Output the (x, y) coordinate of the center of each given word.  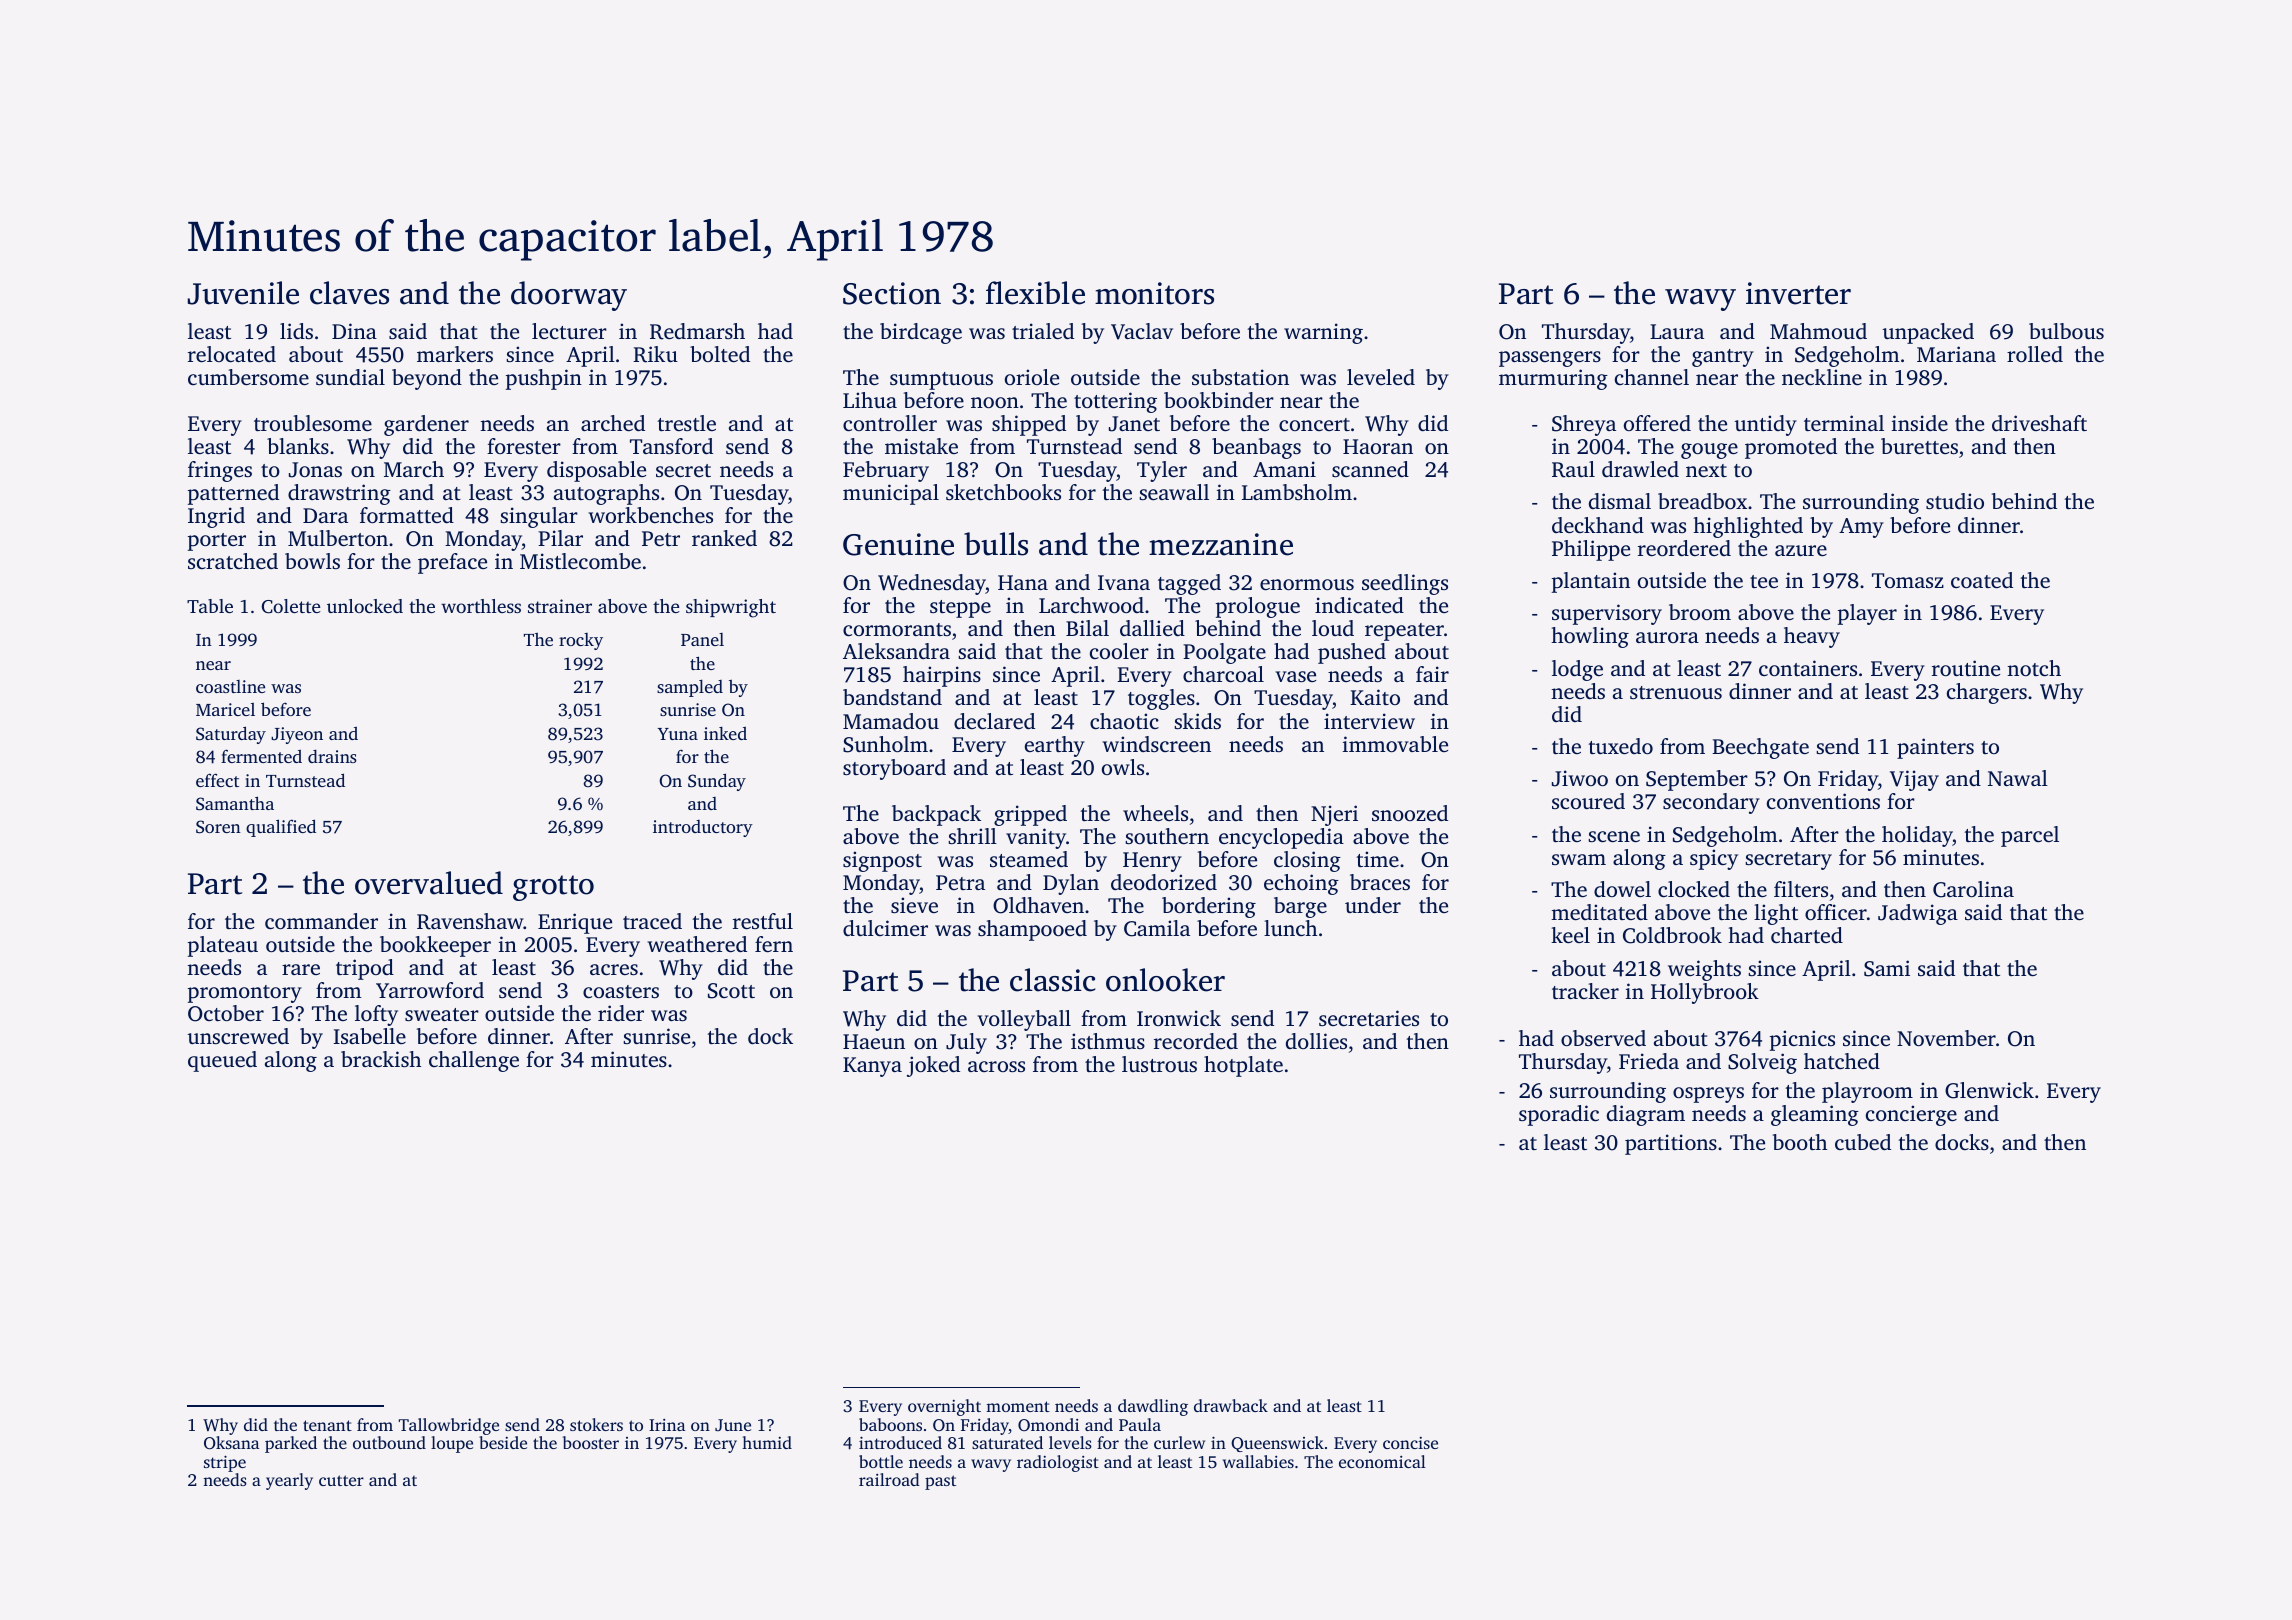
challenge (474, 1061)
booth (1800, 1142)
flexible (1035, 293)
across (996, 1066)
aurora (1667, 637)
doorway (569, 296)
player (1867, 614)
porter (217, 542)
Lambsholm (1297, 492)
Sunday (717, 782)
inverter (1798, 293)
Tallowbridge (449, 1426)
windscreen (1156, 744)
